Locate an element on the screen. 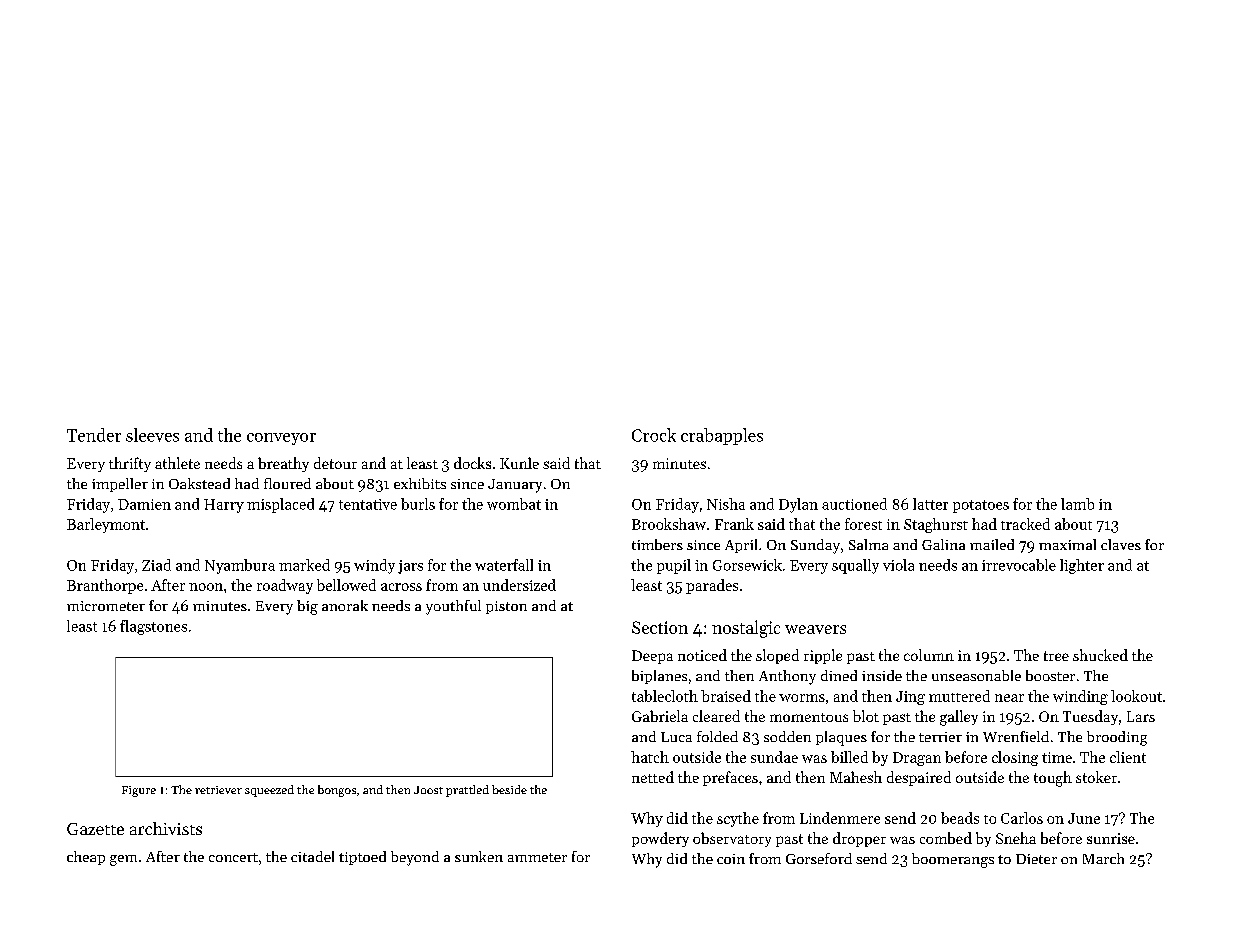  Crock is located at coordinates (654, 435).
